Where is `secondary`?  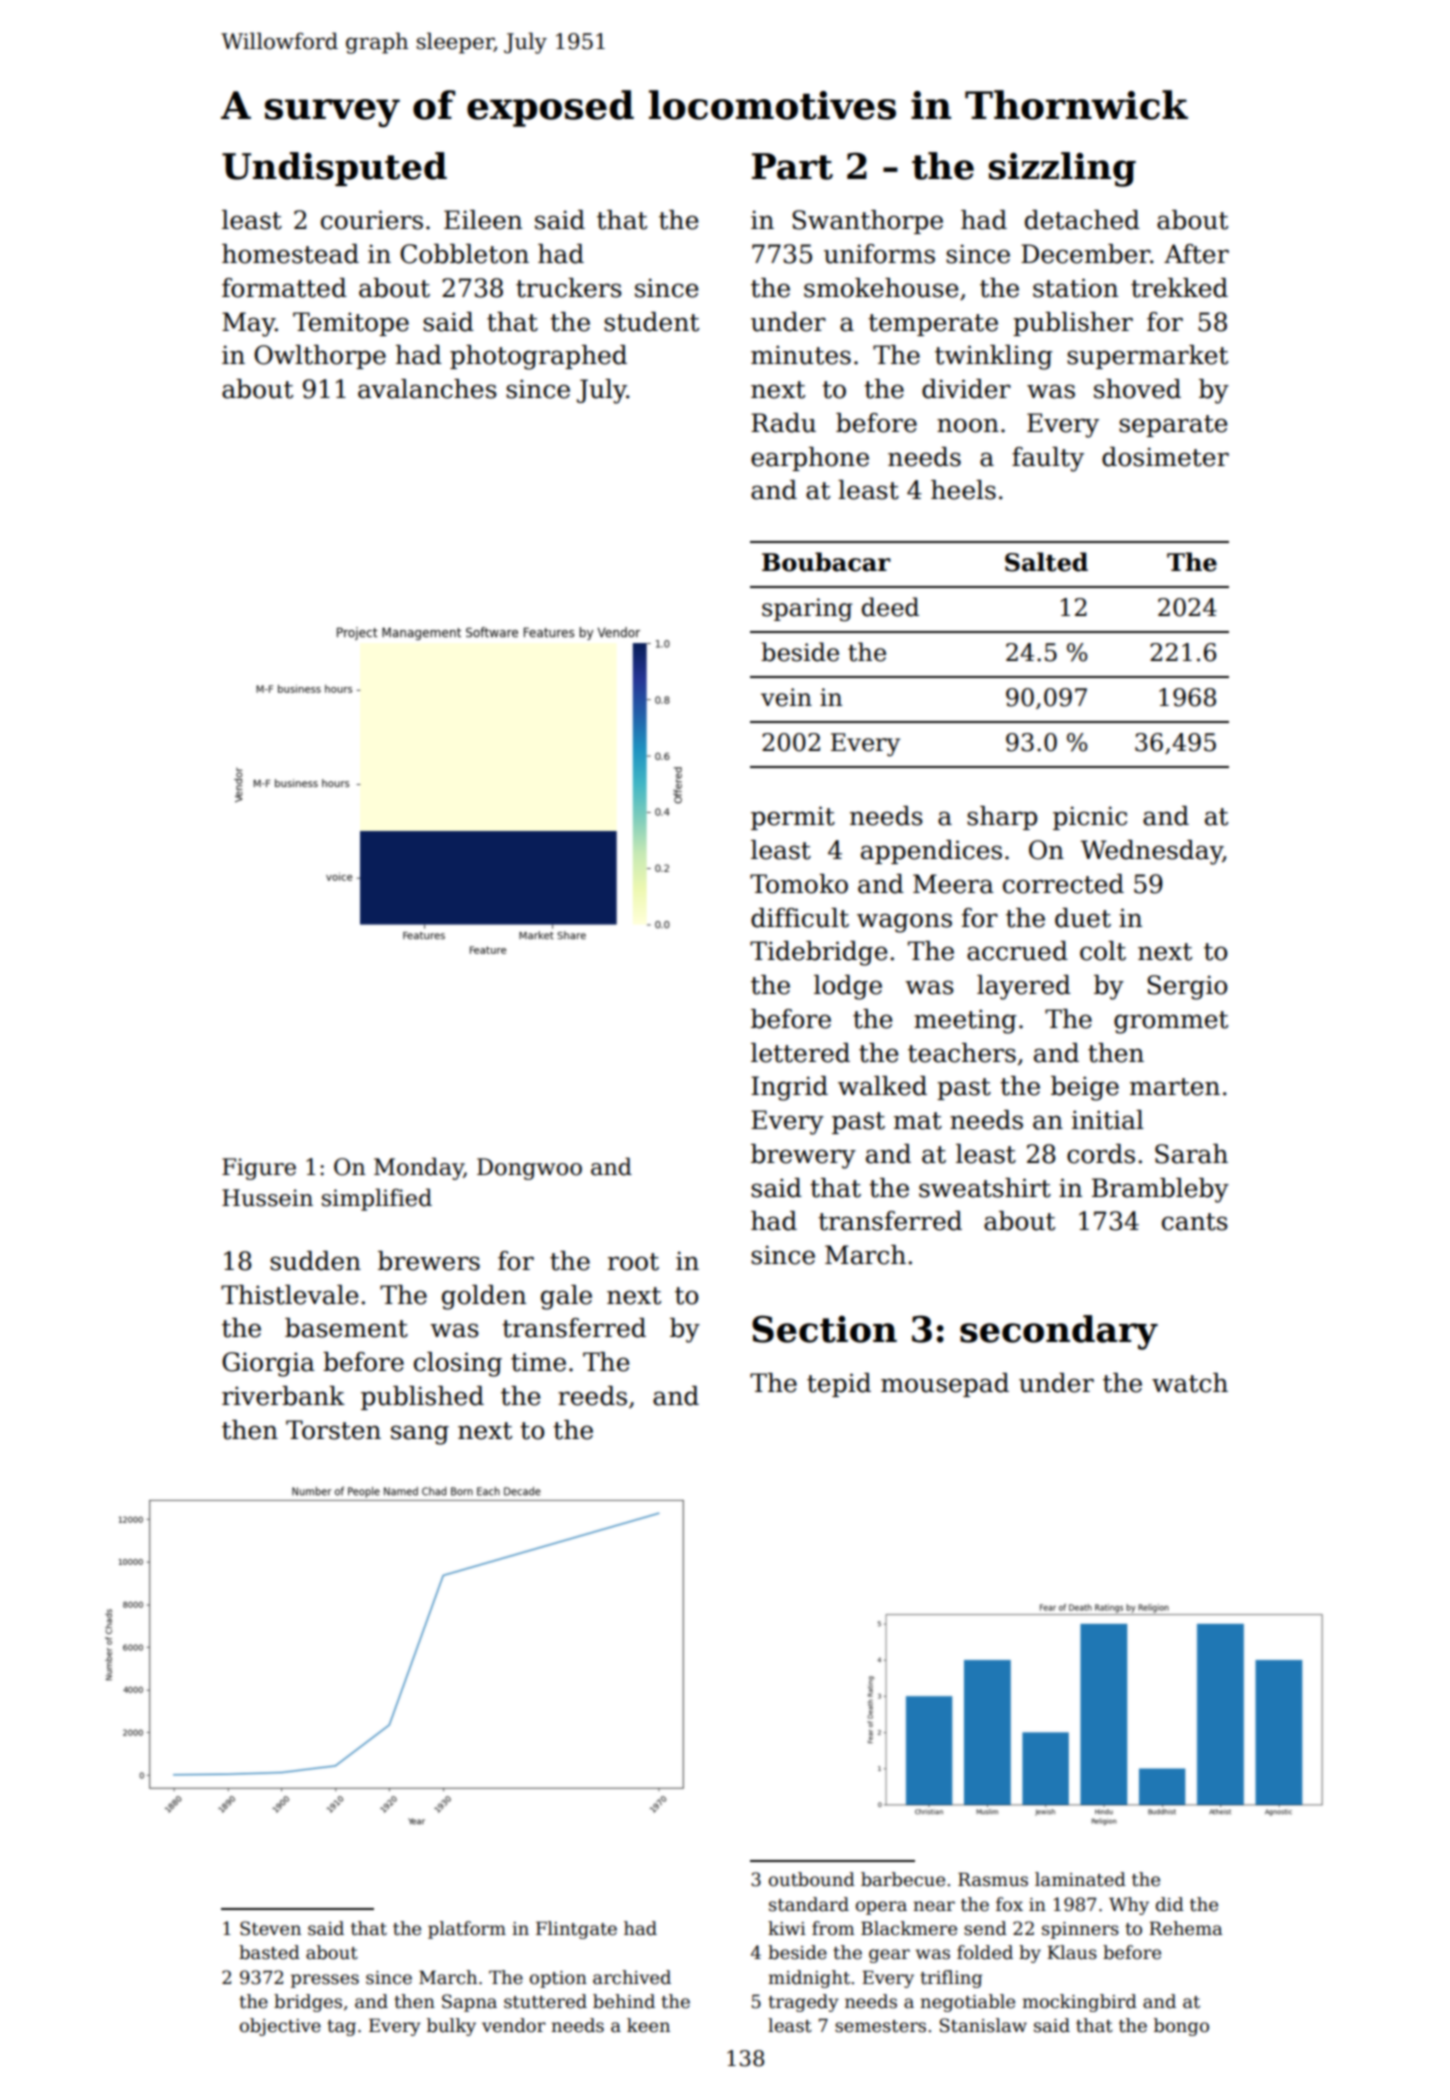 secondary is located at coordinates (1059, 1332).
